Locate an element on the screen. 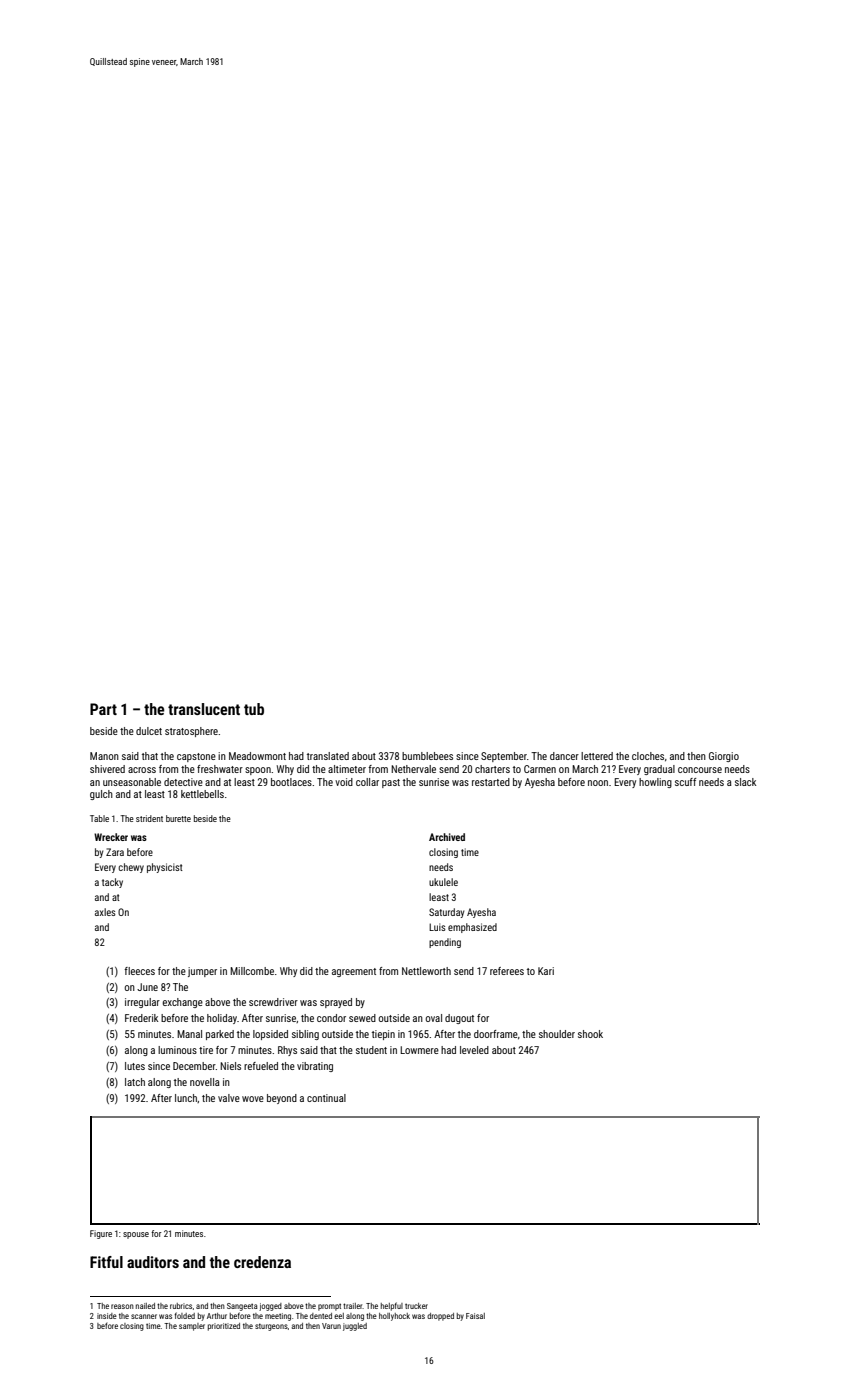 This screenshot has height=1400, width=849. trucker is located at coordinates (416, 1306).
